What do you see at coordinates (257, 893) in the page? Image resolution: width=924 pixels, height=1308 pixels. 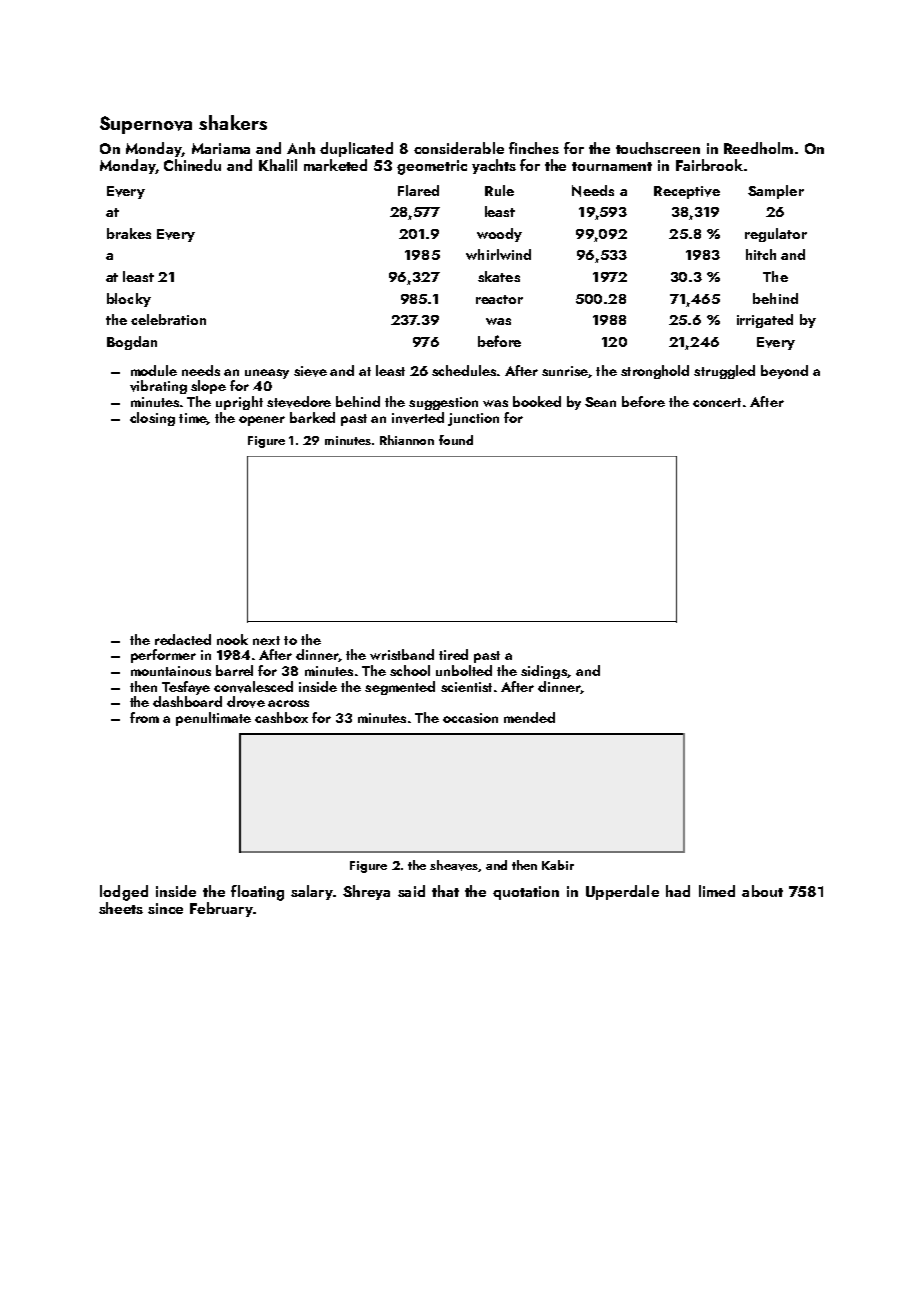 I see `floating` at bounding box center [257, 893].
